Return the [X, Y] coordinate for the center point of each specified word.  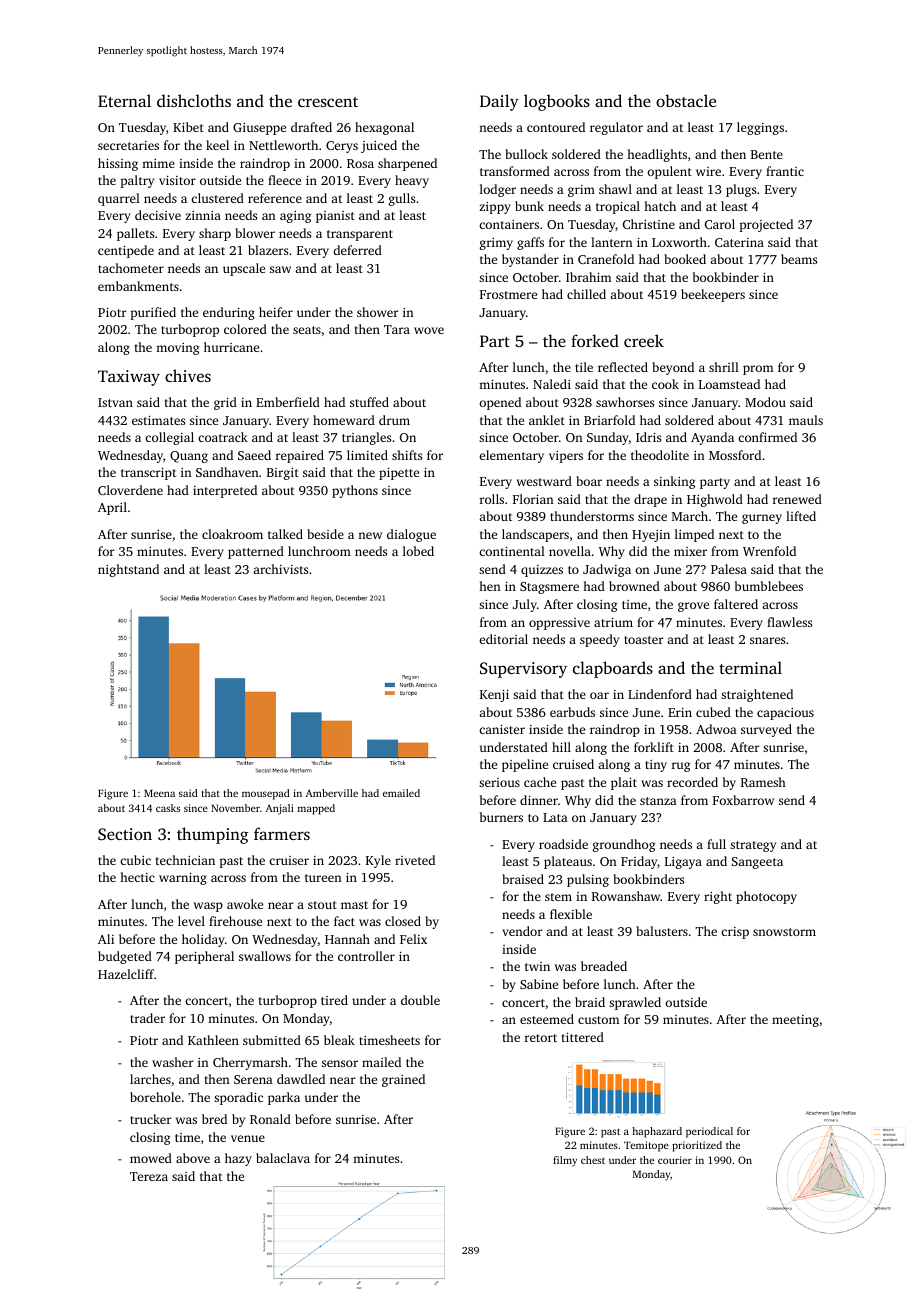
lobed [418, 551]
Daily [499, 102]
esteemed [547, 1019]
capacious [785, 714]
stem [558, 897]
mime [158, 163]
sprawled [635, 1003]
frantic [785, 171]
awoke [245, 904]
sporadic [238, 1098]
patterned [256, 552]
